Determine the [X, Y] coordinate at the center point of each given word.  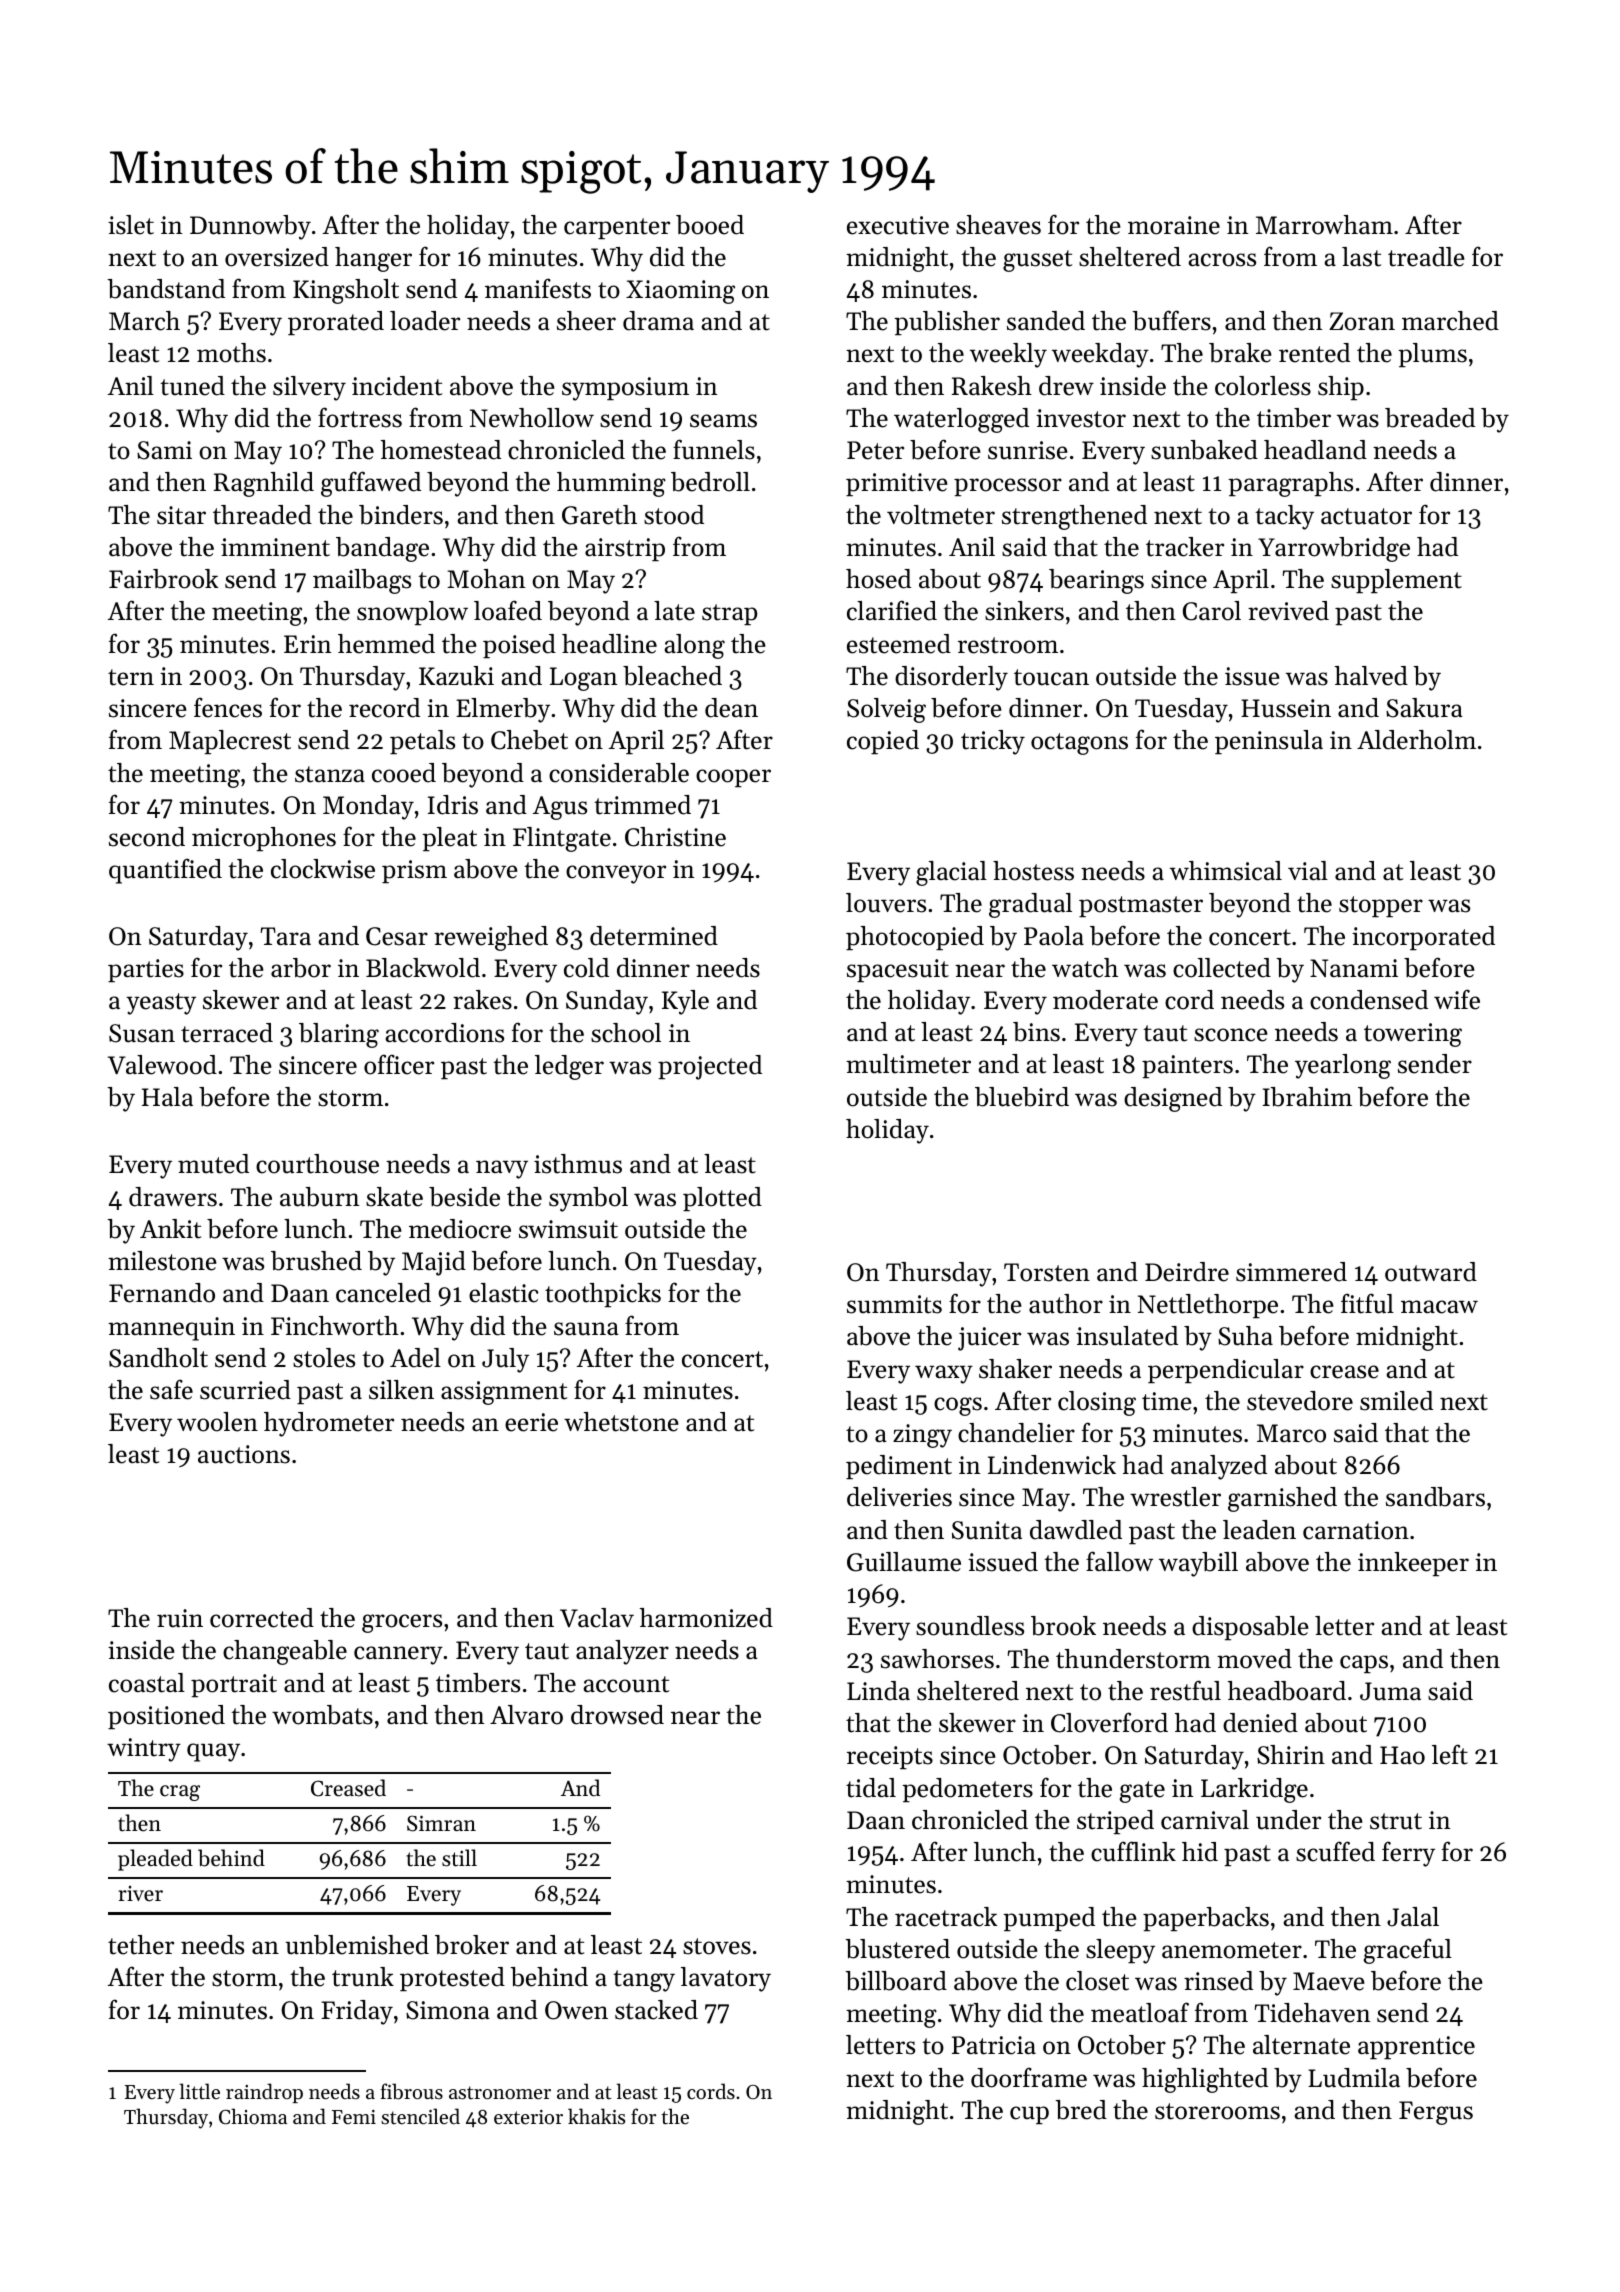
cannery [398, 1655]
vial [1308, 870]
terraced [227, 1033]
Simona [448, 2010]
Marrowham [1324, 225]
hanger [373, 259]
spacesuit [898, 970]
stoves [717, 1946]
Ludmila [1354, 2078]
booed [710, 225]
